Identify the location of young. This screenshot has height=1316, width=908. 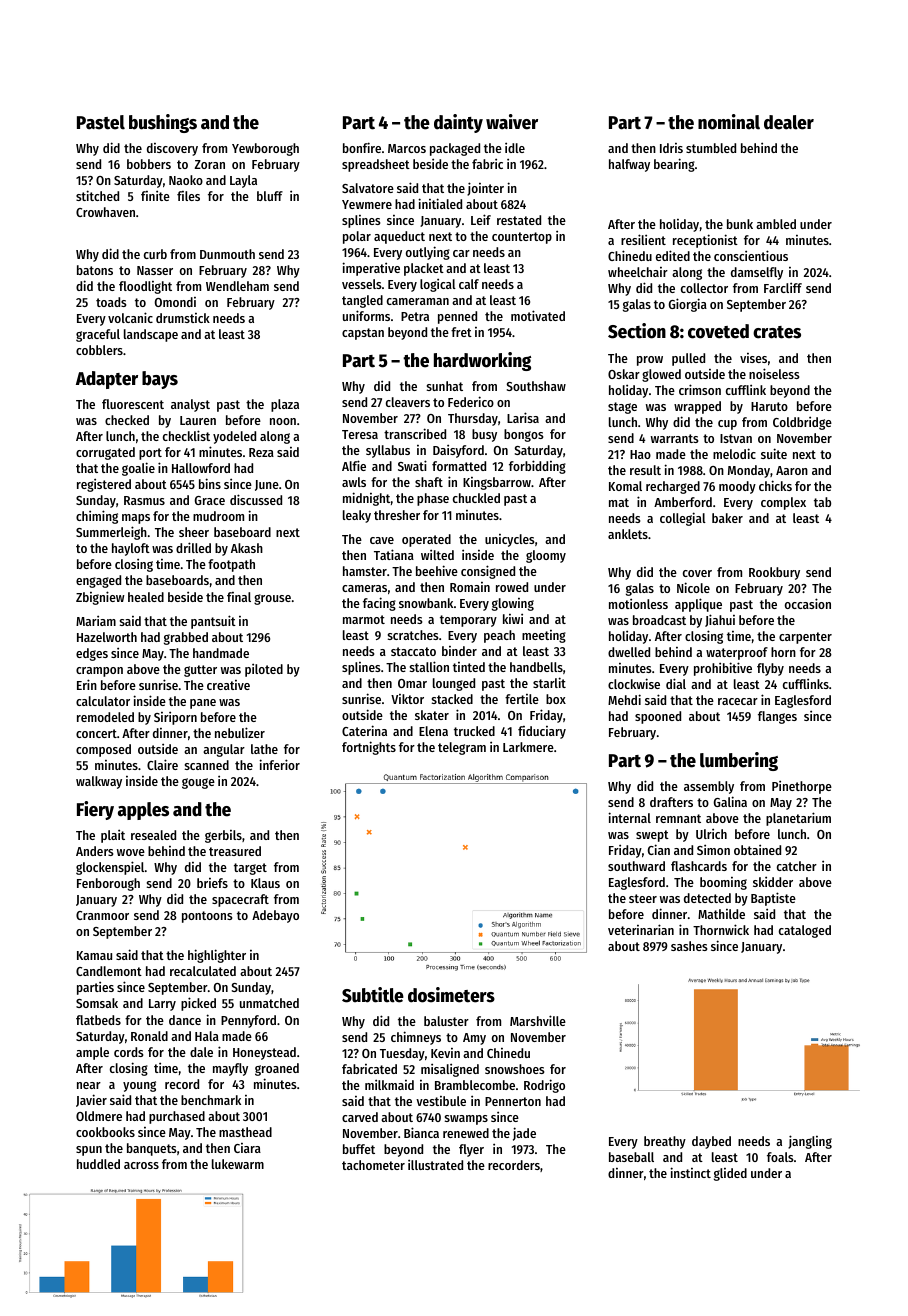
(139, 1086).
